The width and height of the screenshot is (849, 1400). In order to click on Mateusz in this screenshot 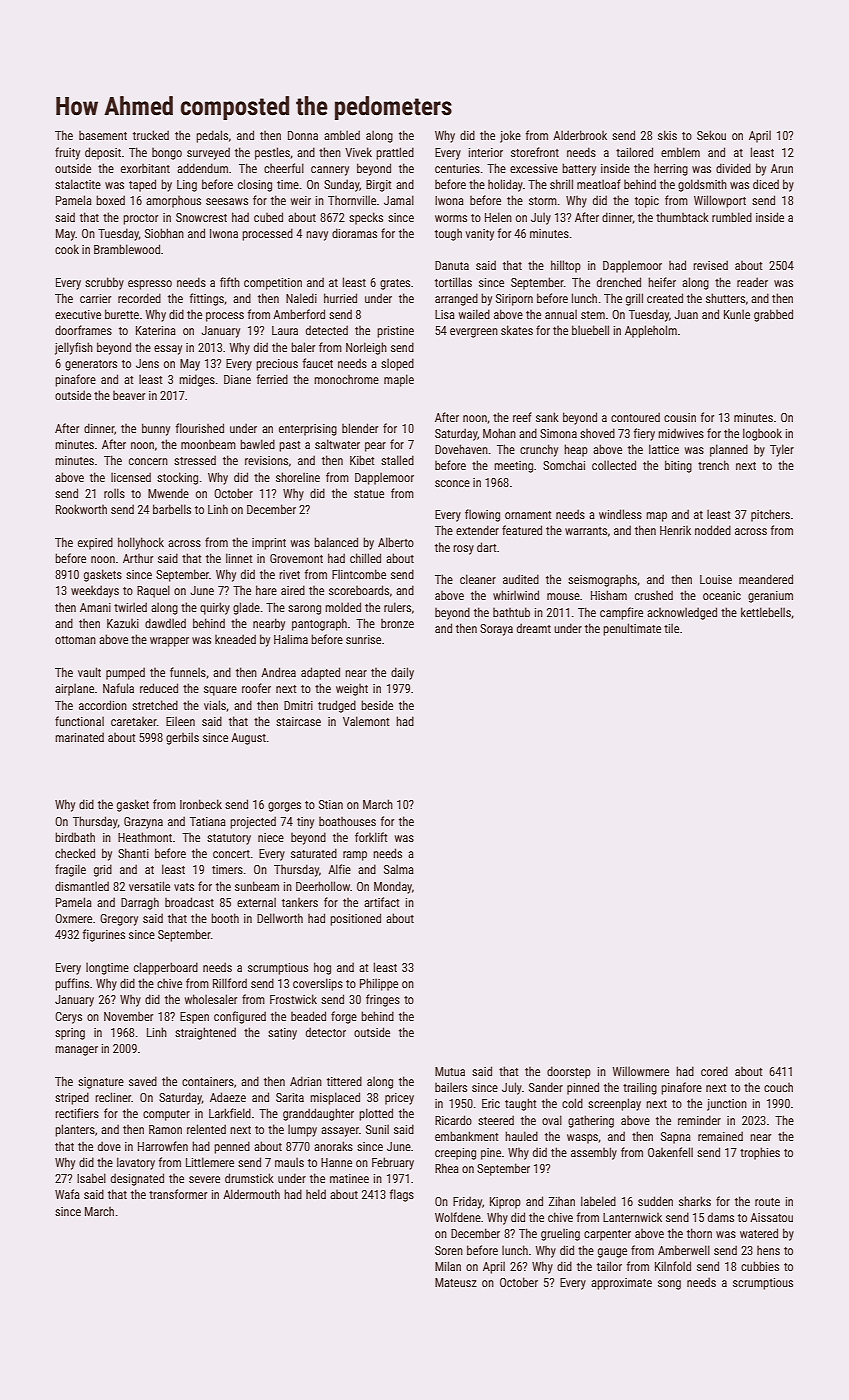, I will do `click(456, 1282)`.
